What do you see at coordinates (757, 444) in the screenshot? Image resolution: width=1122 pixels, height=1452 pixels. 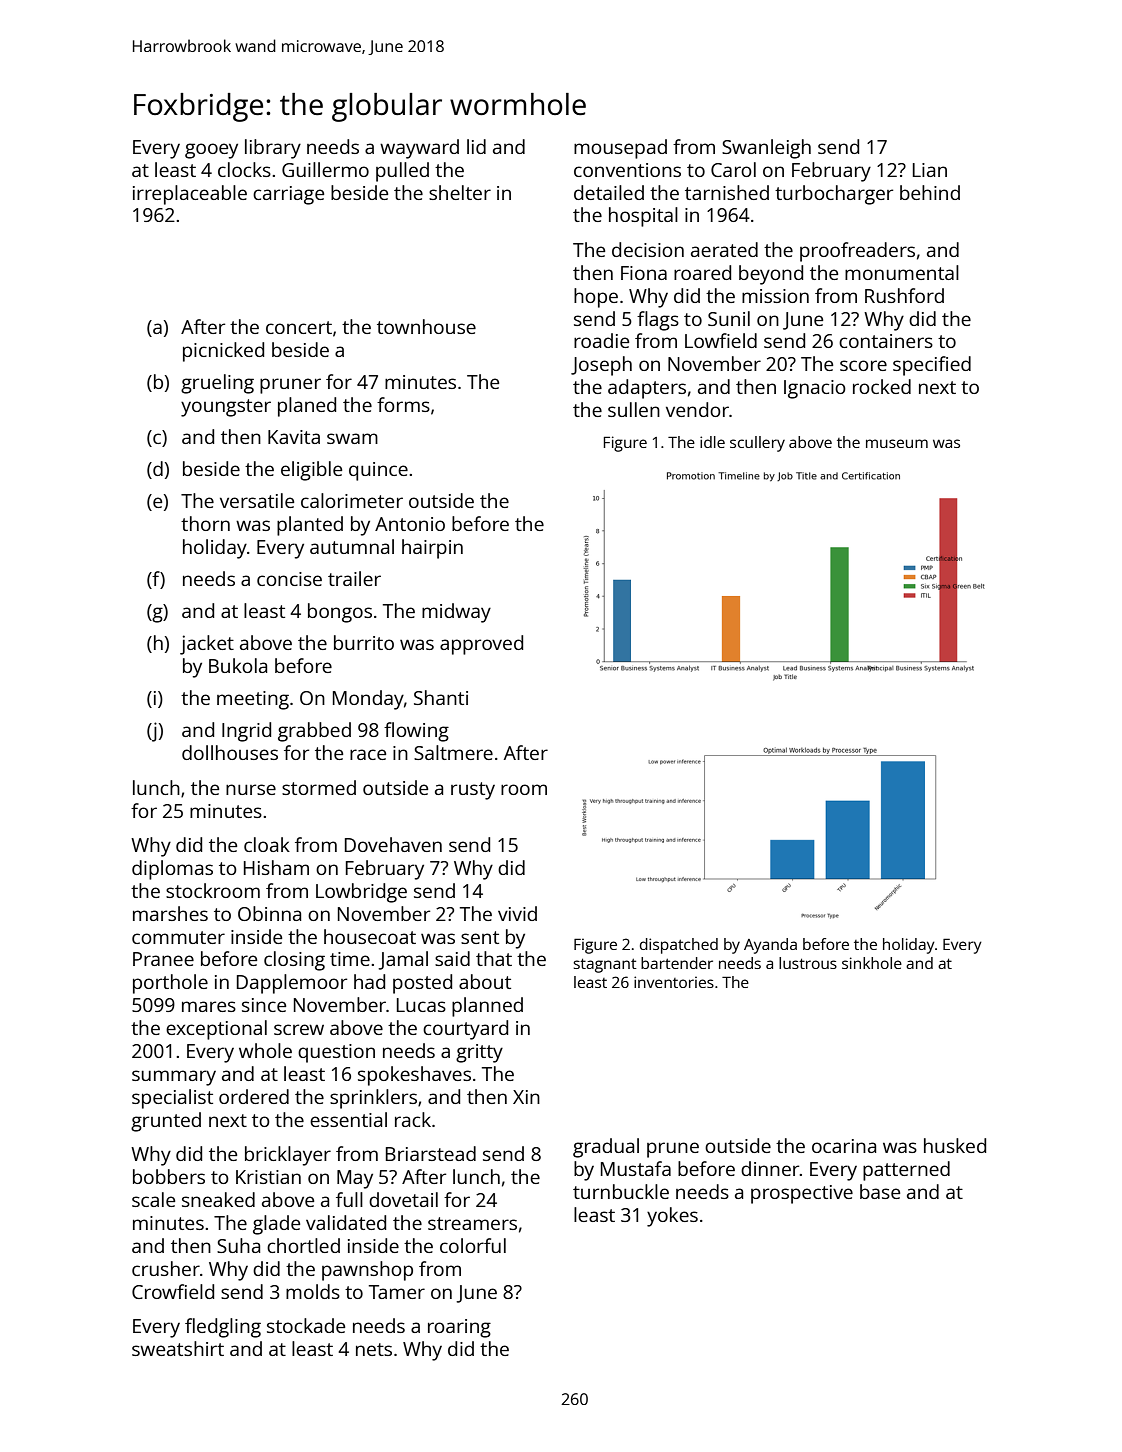 I see `scullery` at bounding box center [757, 444].
